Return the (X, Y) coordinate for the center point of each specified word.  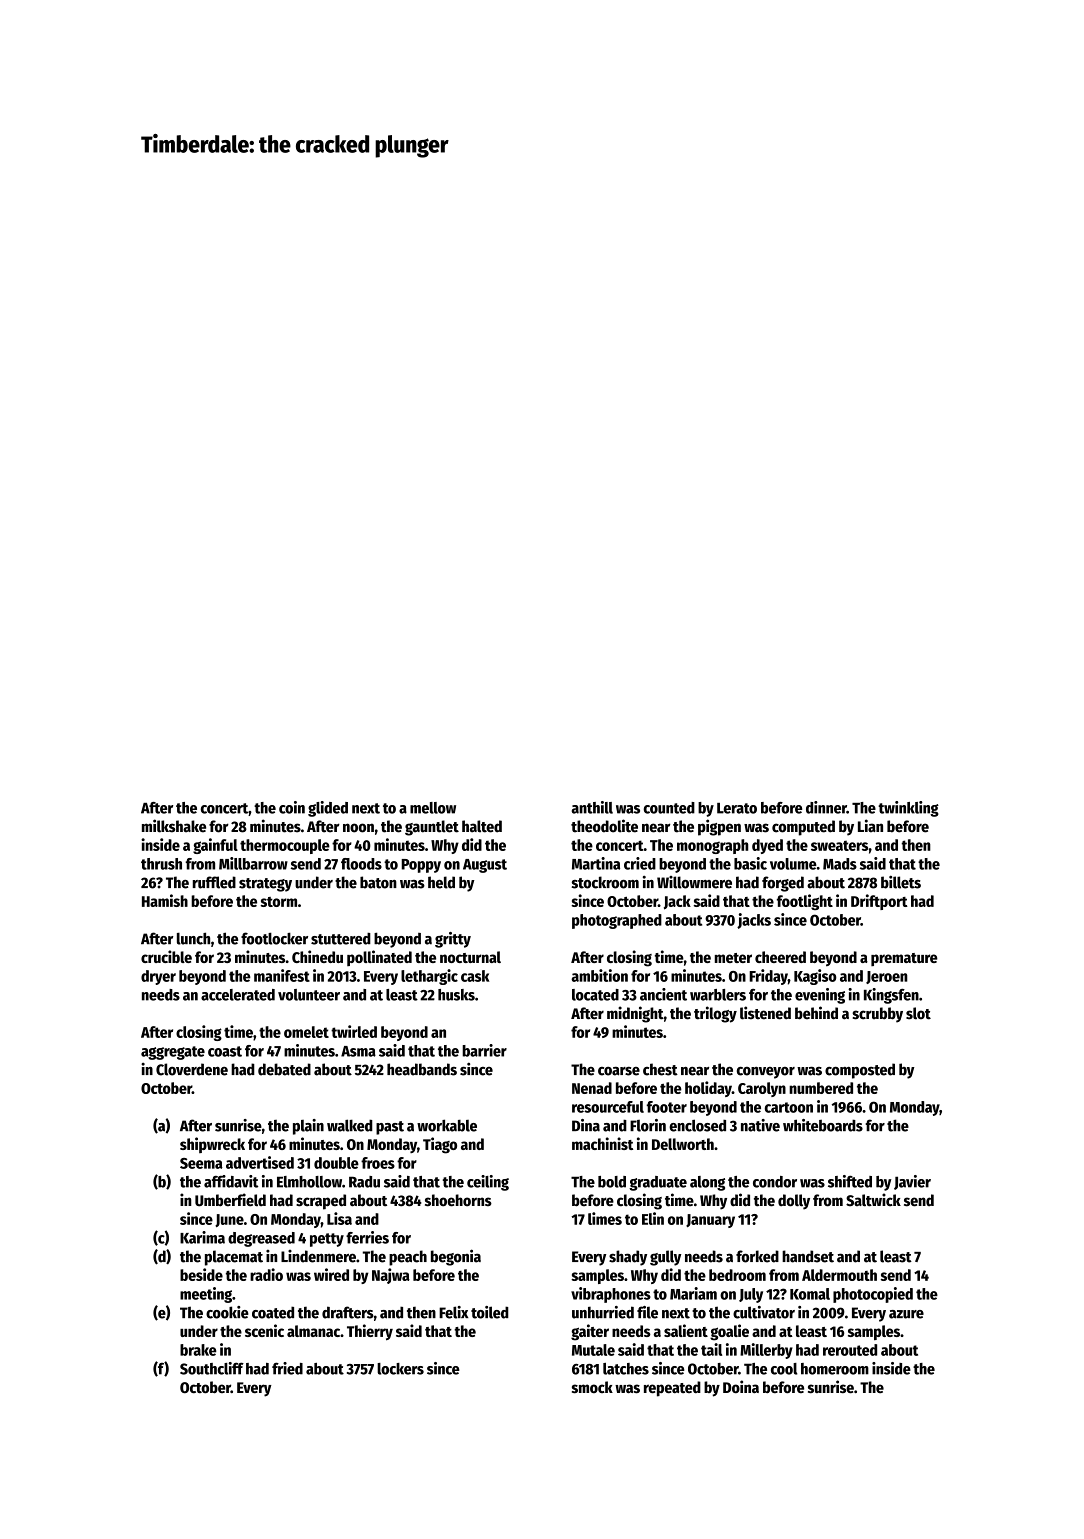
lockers (400, 1369)
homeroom (835, 1369)
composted (860, 1071)
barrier (484, 1050)
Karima (202, 1237)
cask (475, 976)
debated (284, 1069)
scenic (264, 1330)
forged (783, 884)
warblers (718, 995)
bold (612, 1182)
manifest (282, 975)
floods (361, 864)
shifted (850, 1181)
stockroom (605, 882)
